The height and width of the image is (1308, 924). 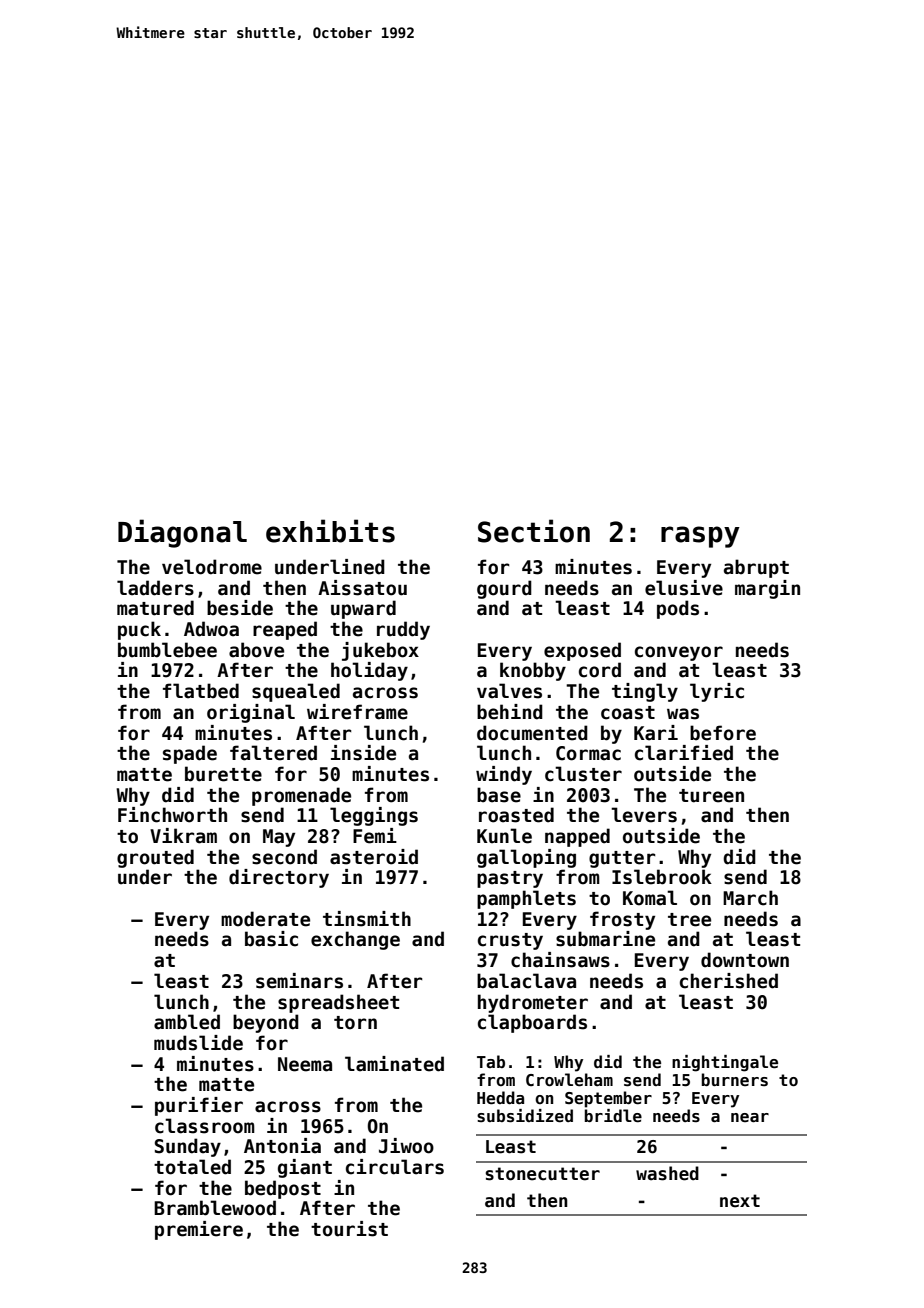 I want to click on purifier, so click(x=199, y=1106).
